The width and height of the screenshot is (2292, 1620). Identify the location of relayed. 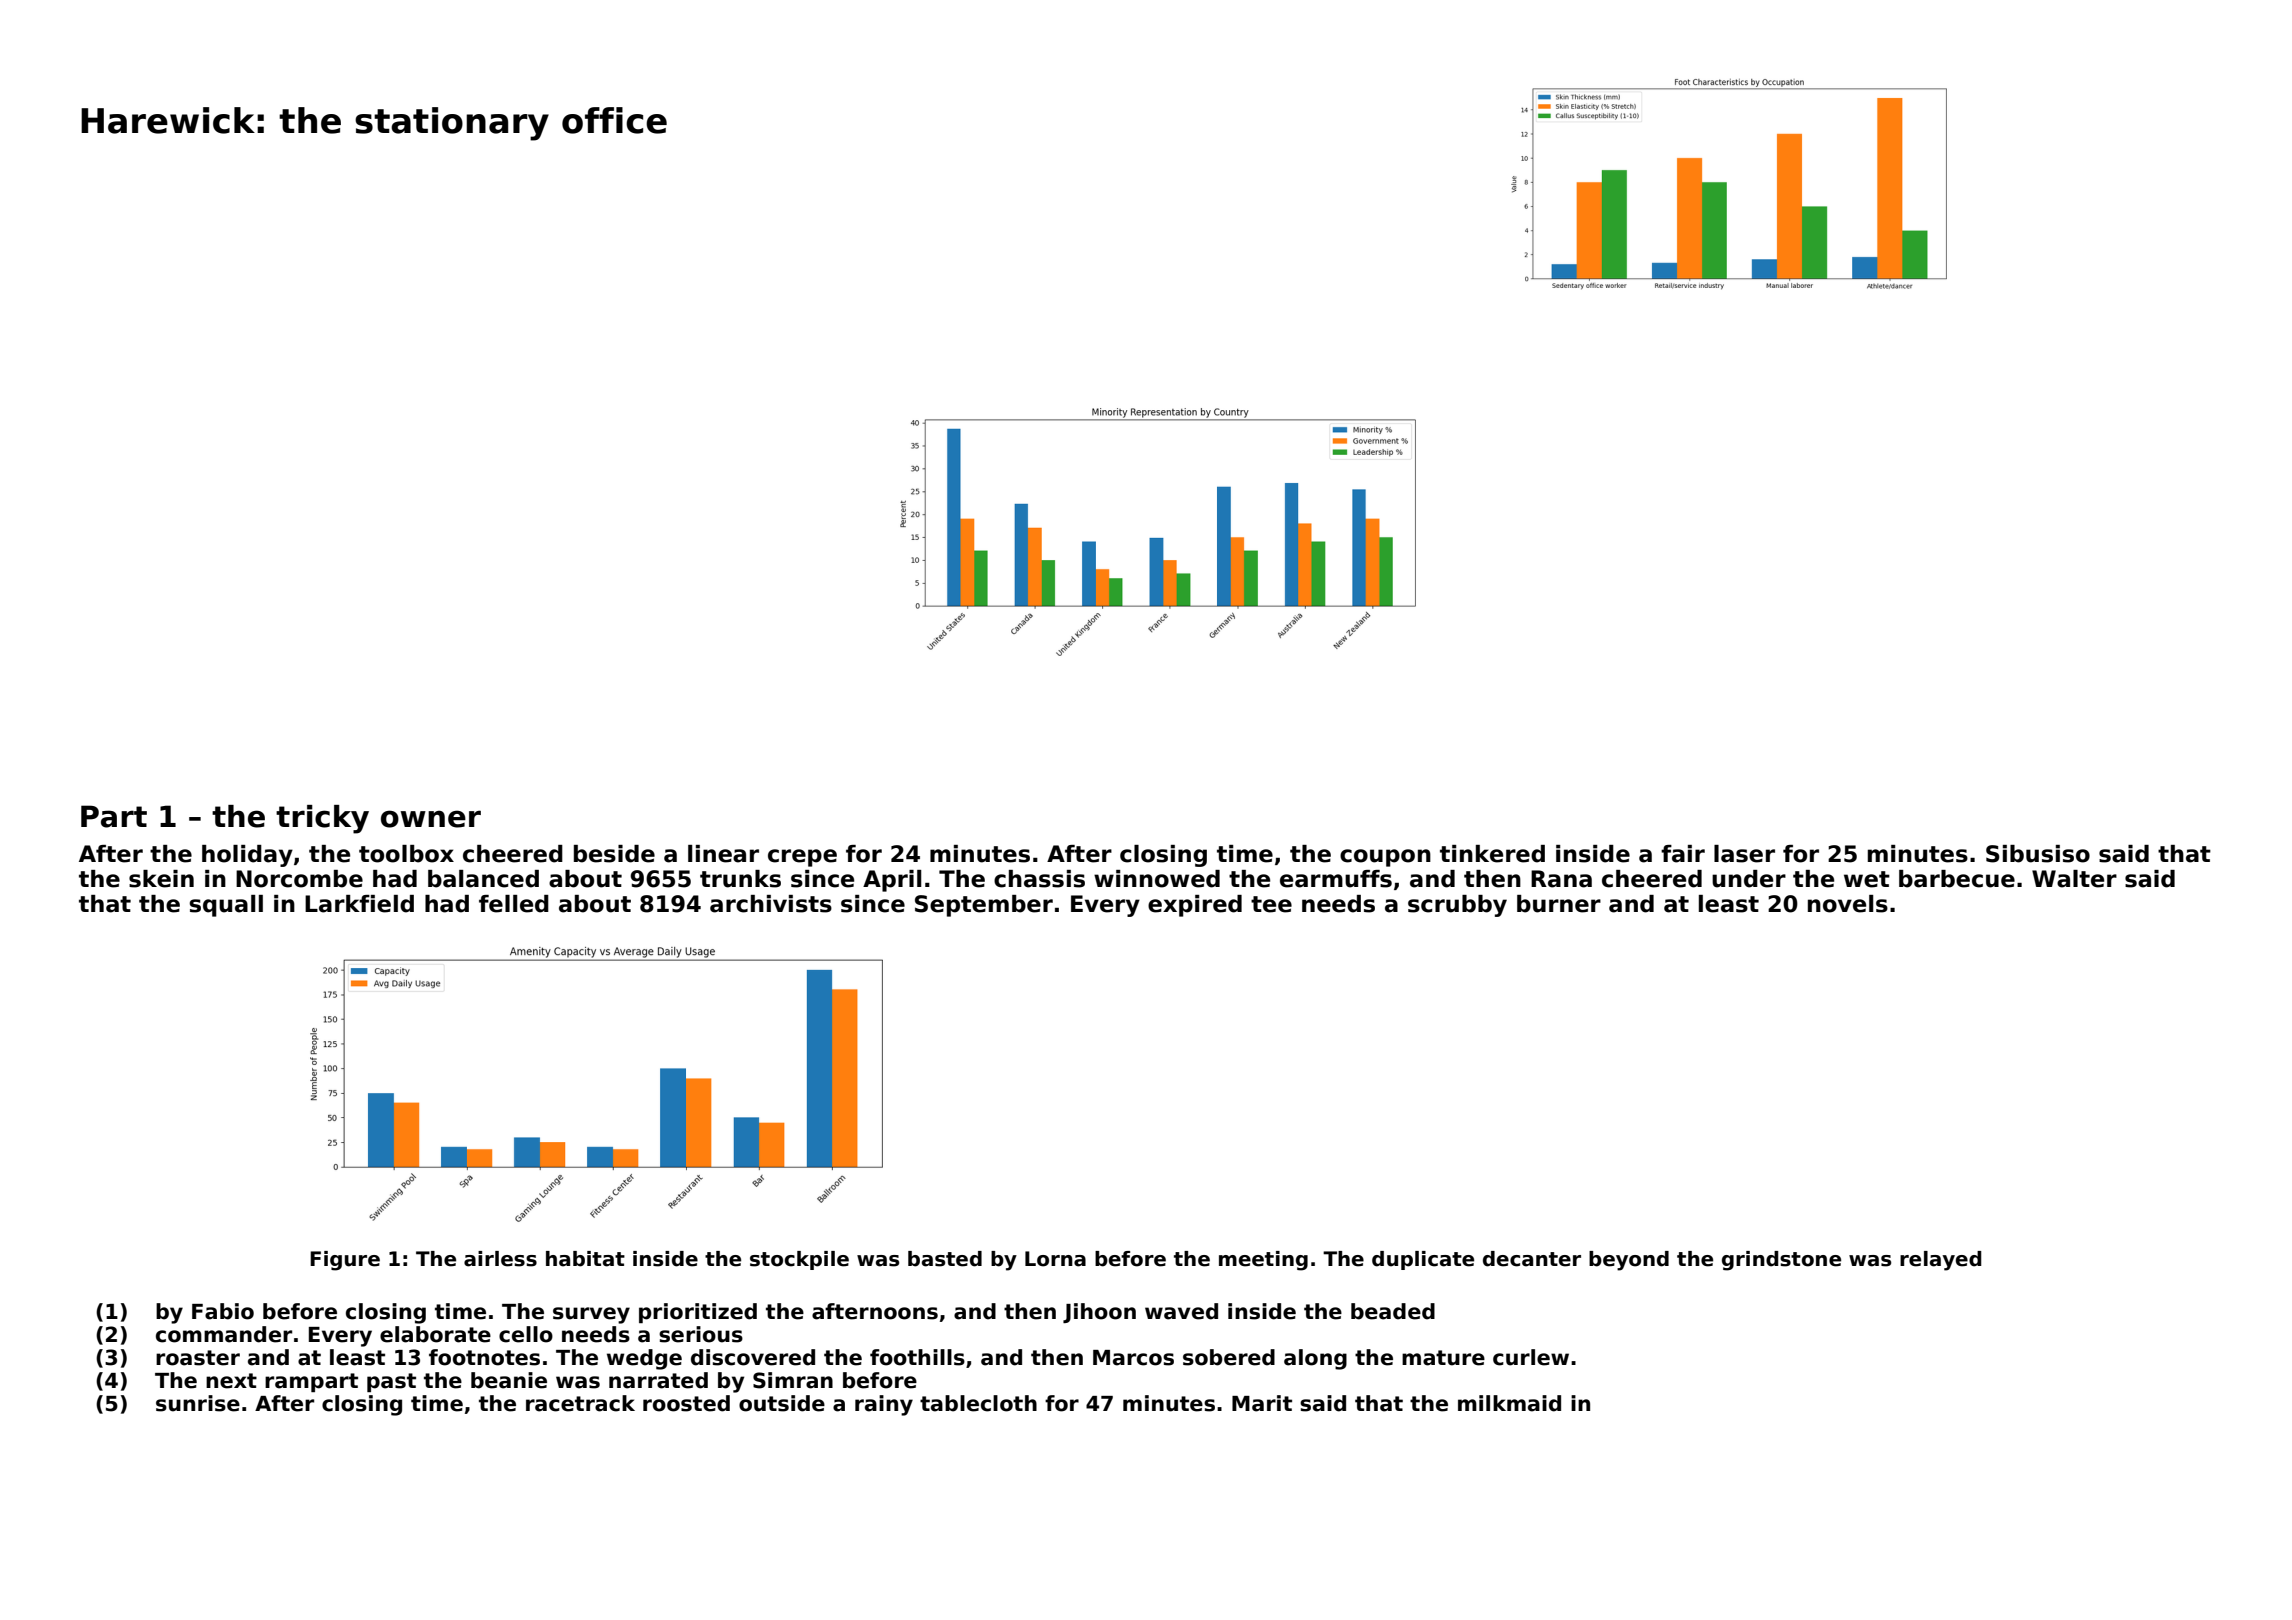
(1941, 1261).
